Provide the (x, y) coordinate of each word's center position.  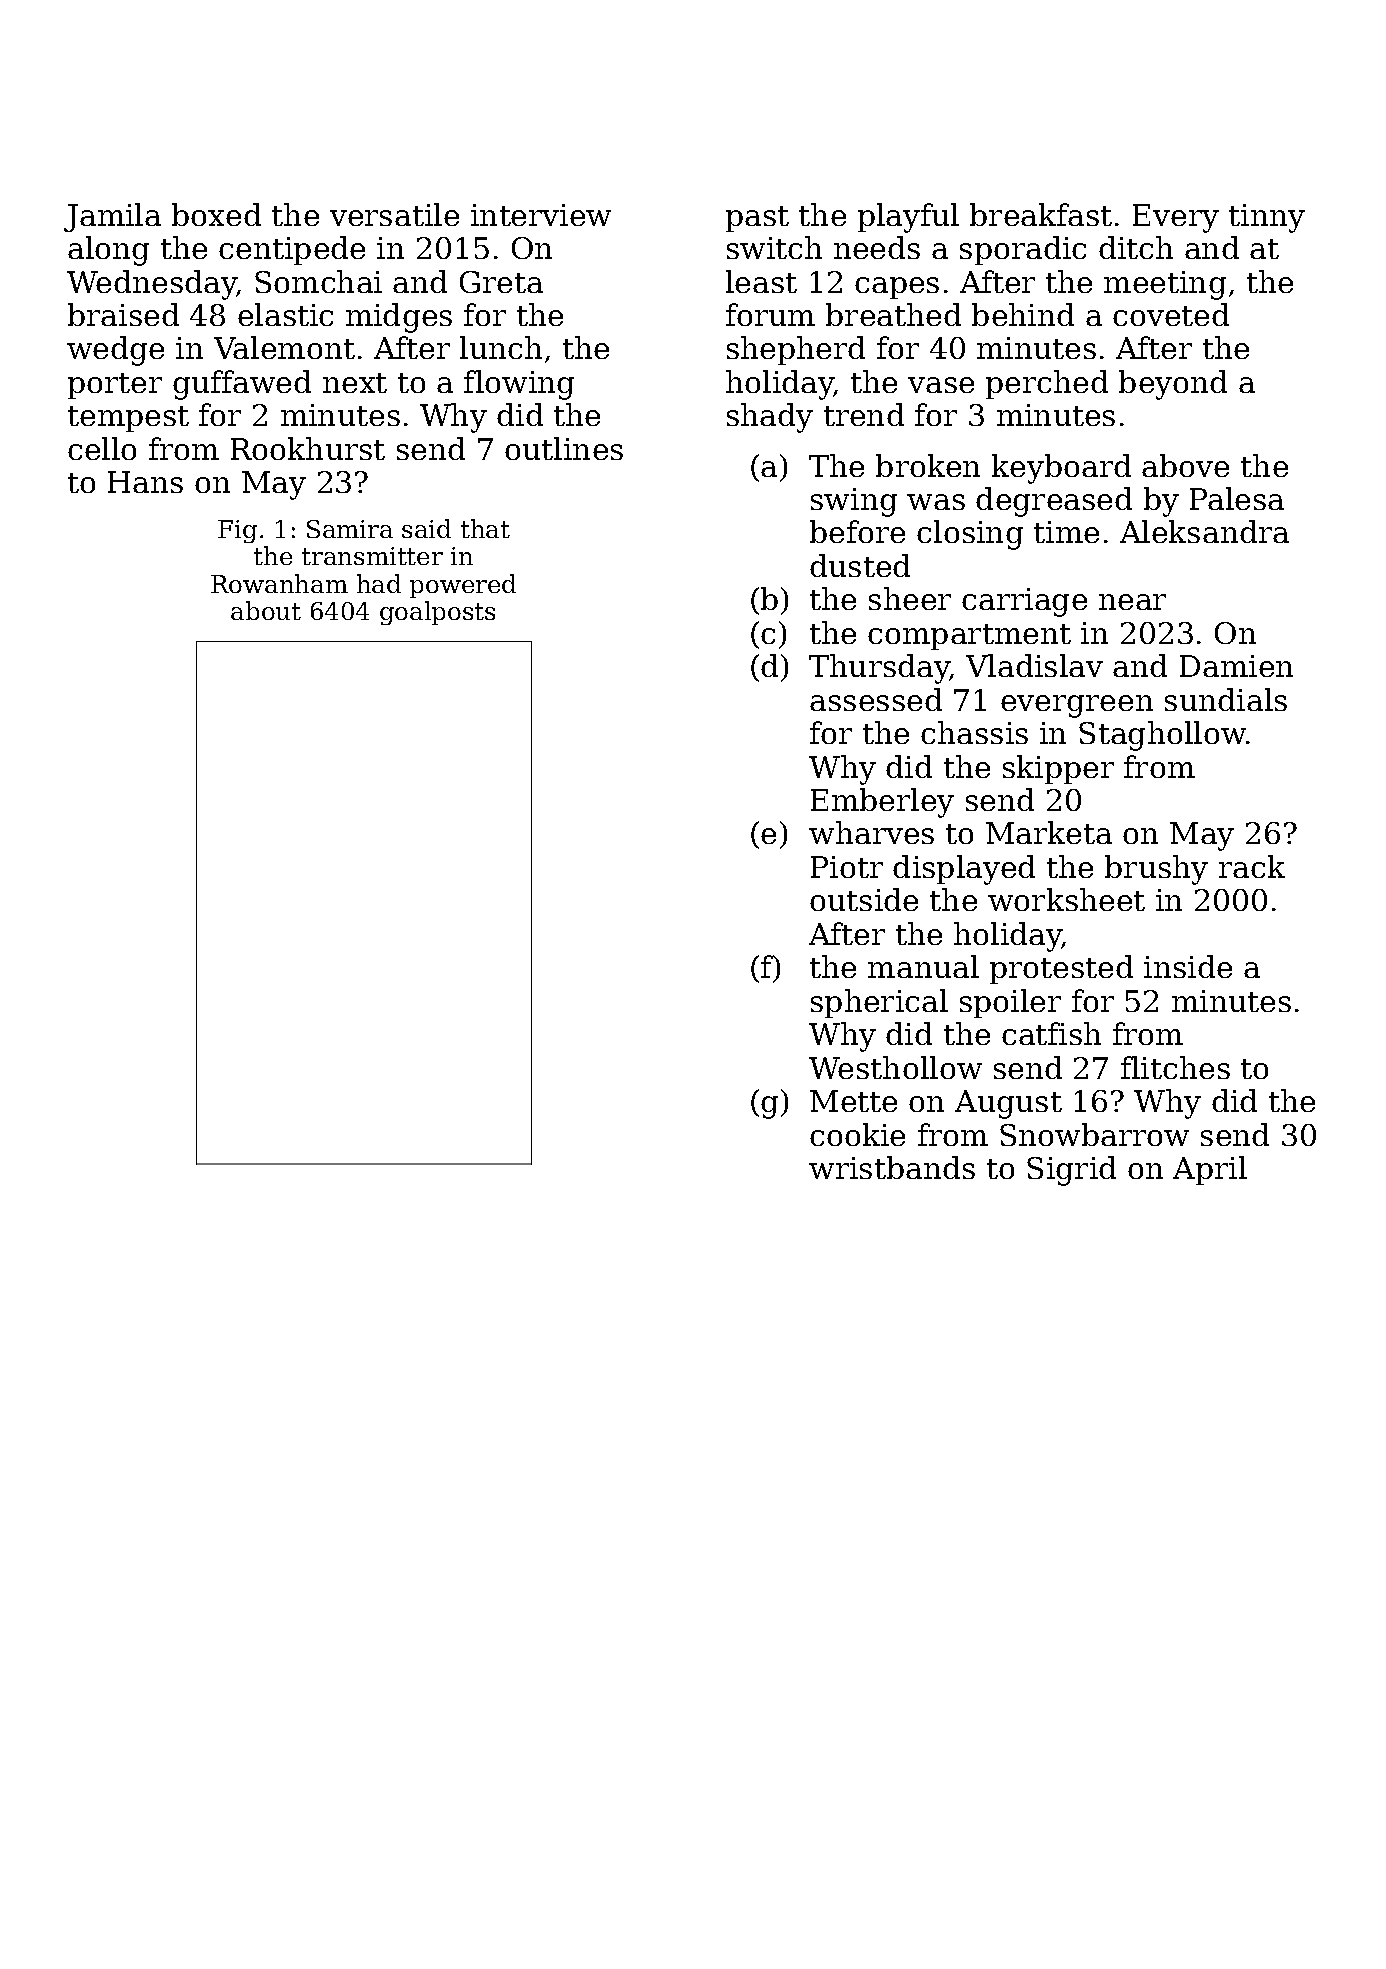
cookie (857, 1134)
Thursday (879, 669)
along (108, 251)
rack (1252, 866)
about (266, 610)
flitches (1175, 1067)
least (761, 281)
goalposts (437, 613)
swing (854, 502)
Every (1176, 218)
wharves (871, 832)
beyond (1173, 385)
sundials (1226, 699)
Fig (237, 531)
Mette (853, 1101)
